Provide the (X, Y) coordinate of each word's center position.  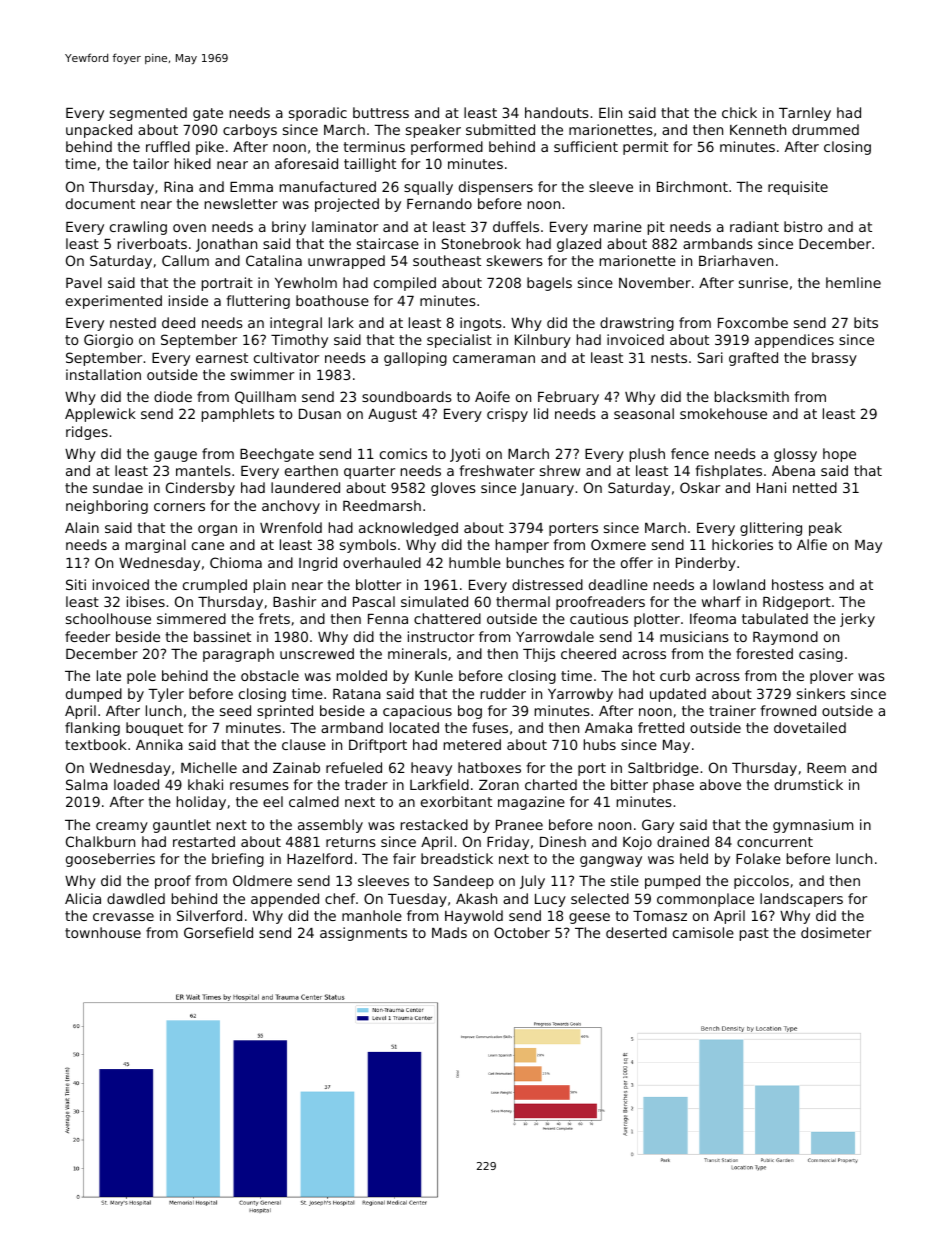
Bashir (294, 601)
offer (637, 562)
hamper (522, 546)
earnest (222, 358)
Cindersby (200, 489)
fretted (661, 727)
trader (366, 784)
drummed (825, 129)
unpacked (99, 131)
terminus (374, 146)
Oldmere (262, 880)
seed (235, 710)
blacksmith (752, 396)
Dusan (320, 414)
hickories (742, 544)
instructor (441, 636)
